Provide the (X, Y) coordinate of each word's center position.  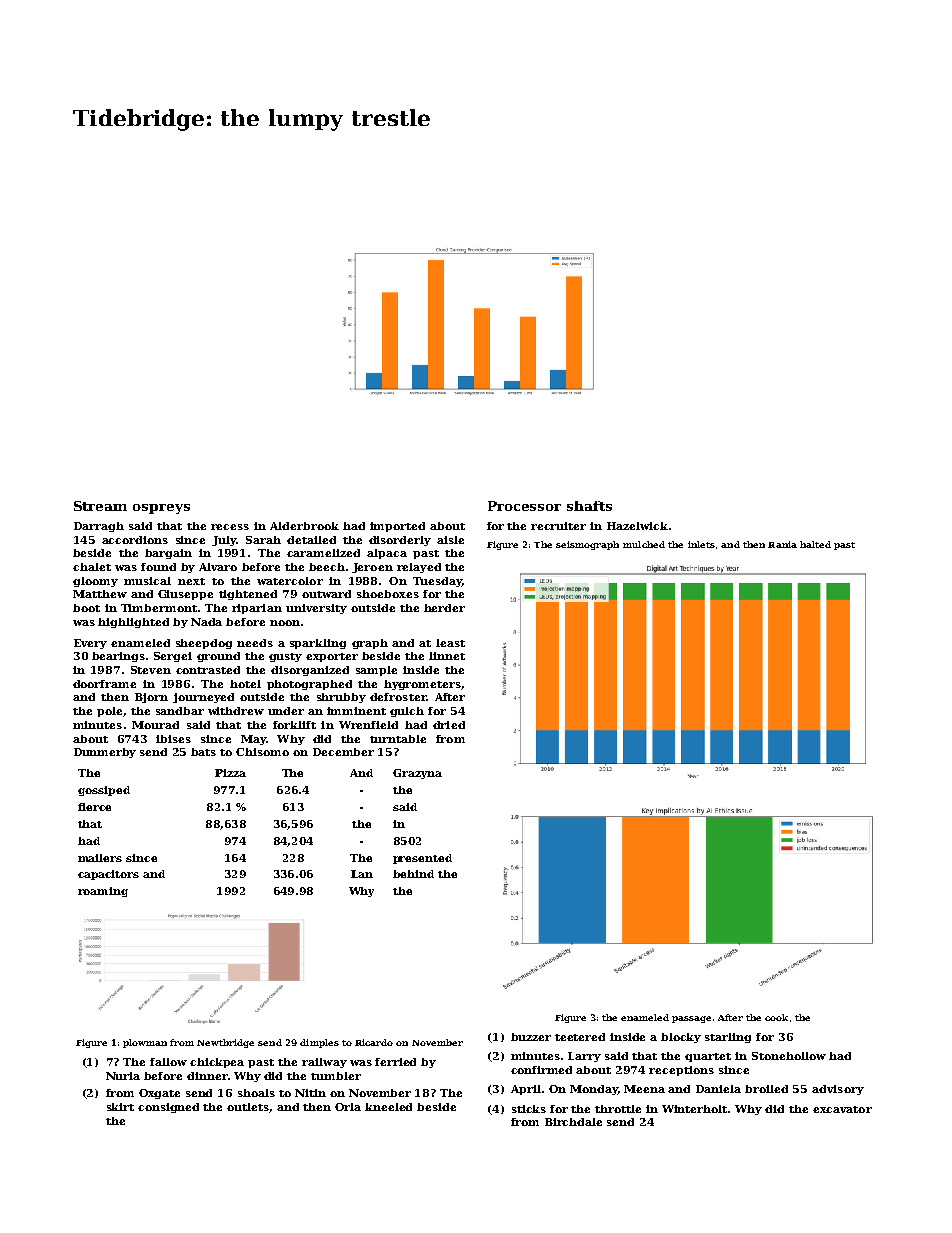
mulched (644, 544)
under (286, 711)
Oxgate (159, 1094)
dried (449, 725)
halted (815, 544)
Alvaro (218, 567)
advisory (838, 1090)
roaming (103, 892)
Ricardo (374, 1042)
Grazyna (417, 774)
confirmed (541, 1070)
